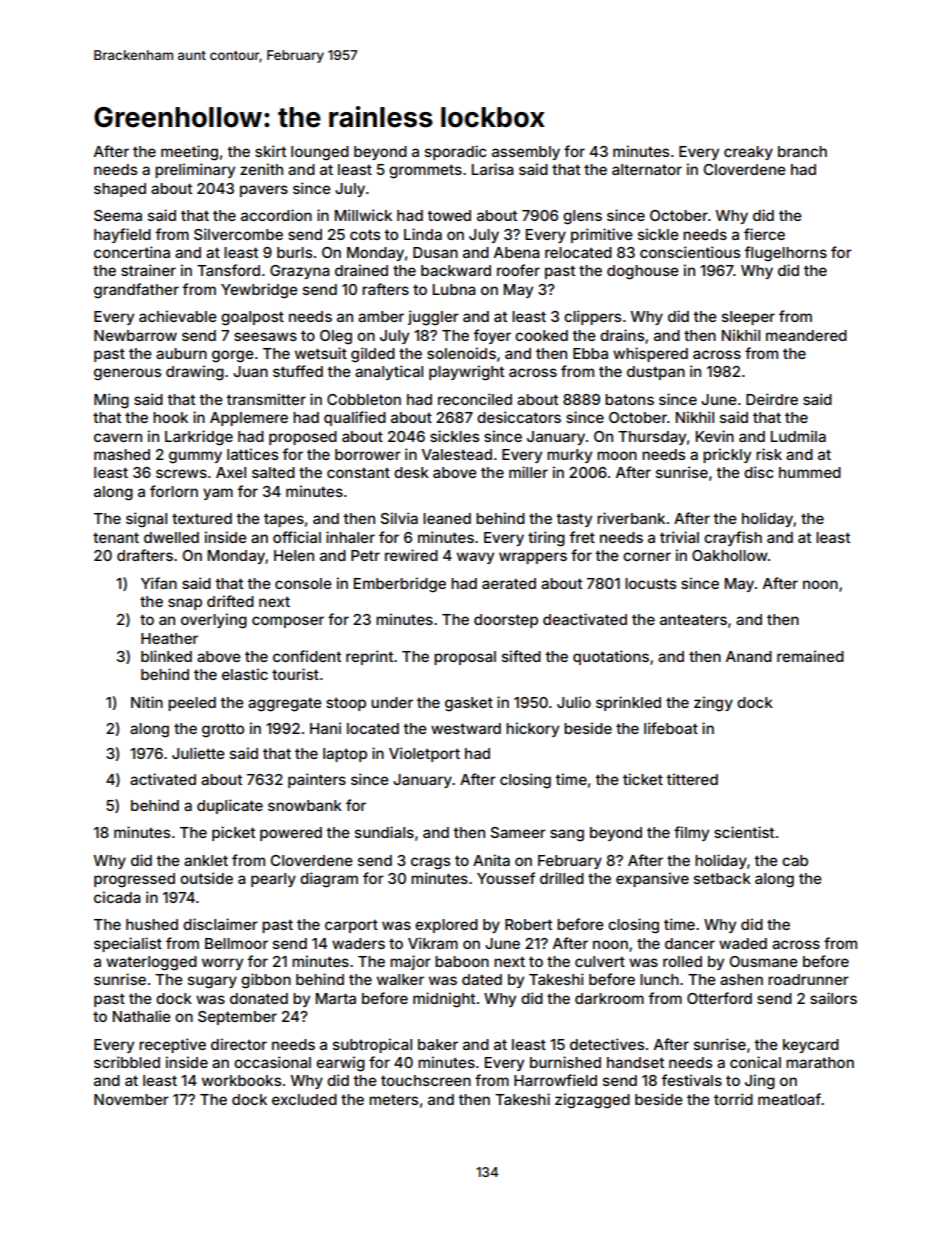 Image resolution: width=952 pixels, height=1233 pixels. Describe the element at coordinates (189, 153) in the document. I see `meeting` at that location.
